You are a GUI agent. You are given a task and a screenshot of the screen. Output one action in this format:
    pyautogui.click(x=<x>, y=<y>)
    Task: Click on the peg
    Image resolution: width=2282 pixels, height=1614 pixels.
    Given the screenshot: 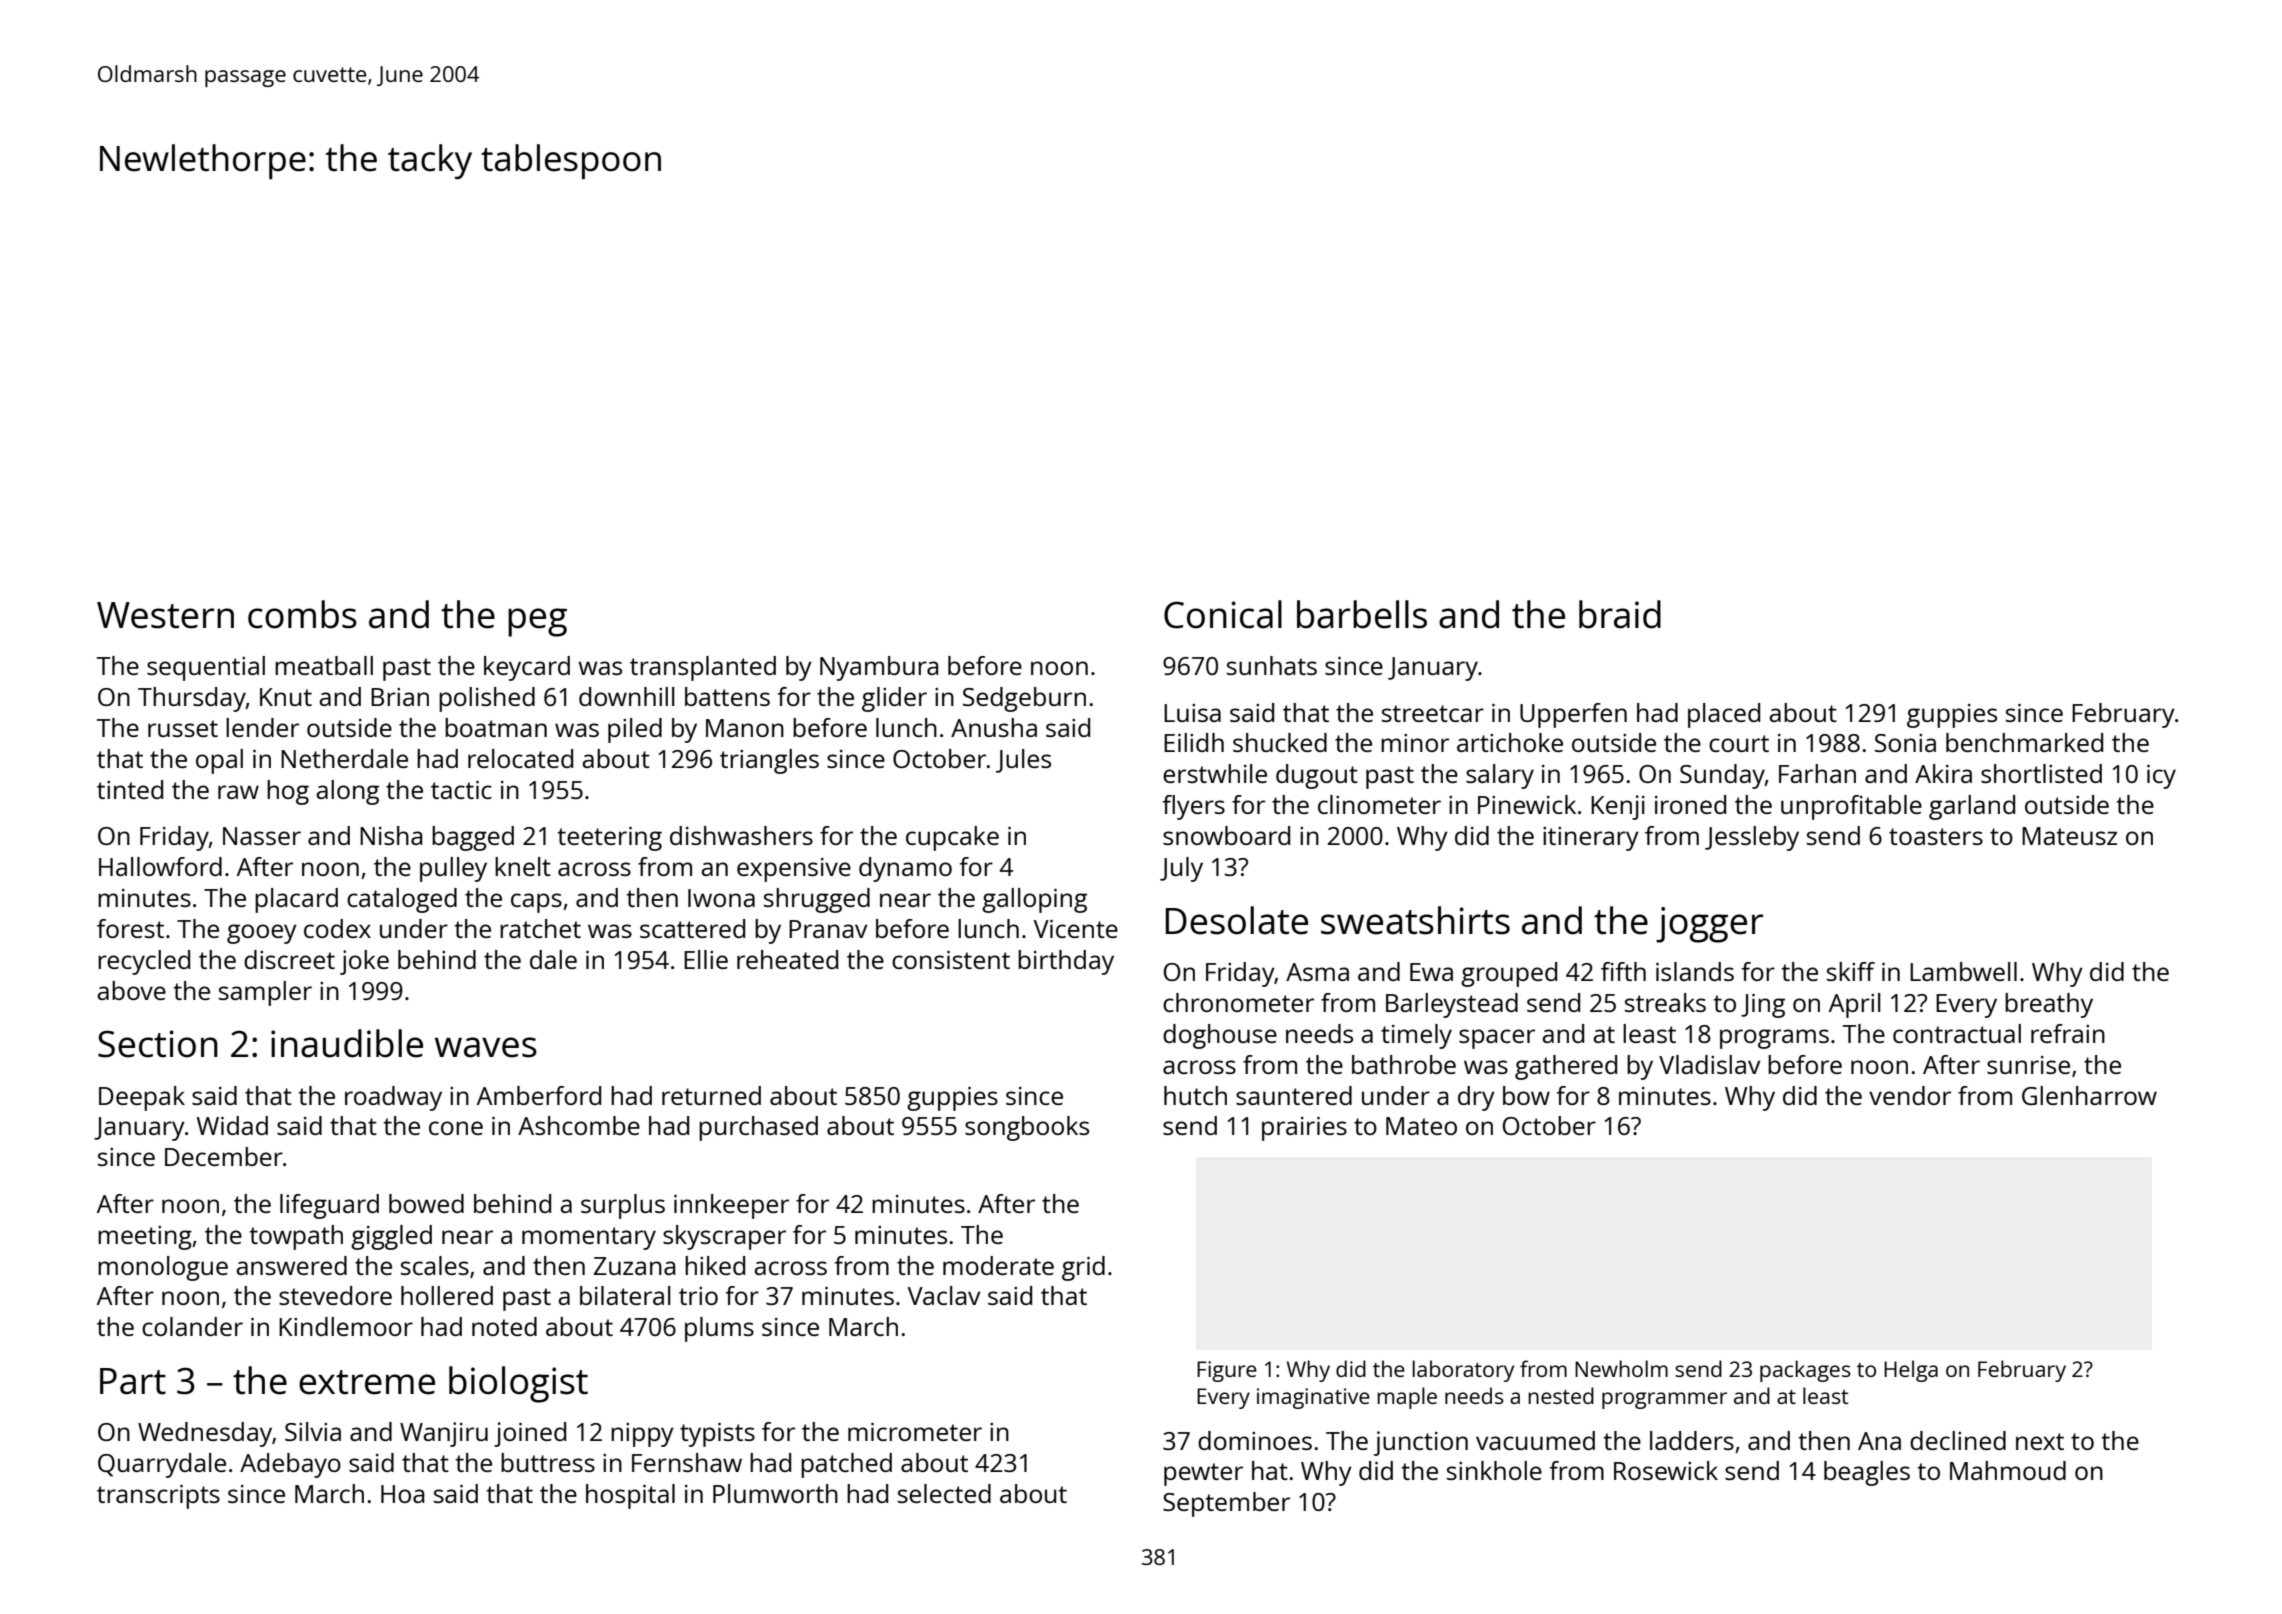 What is the action you would take?
    pyautogui.click(x=537, y=622)
